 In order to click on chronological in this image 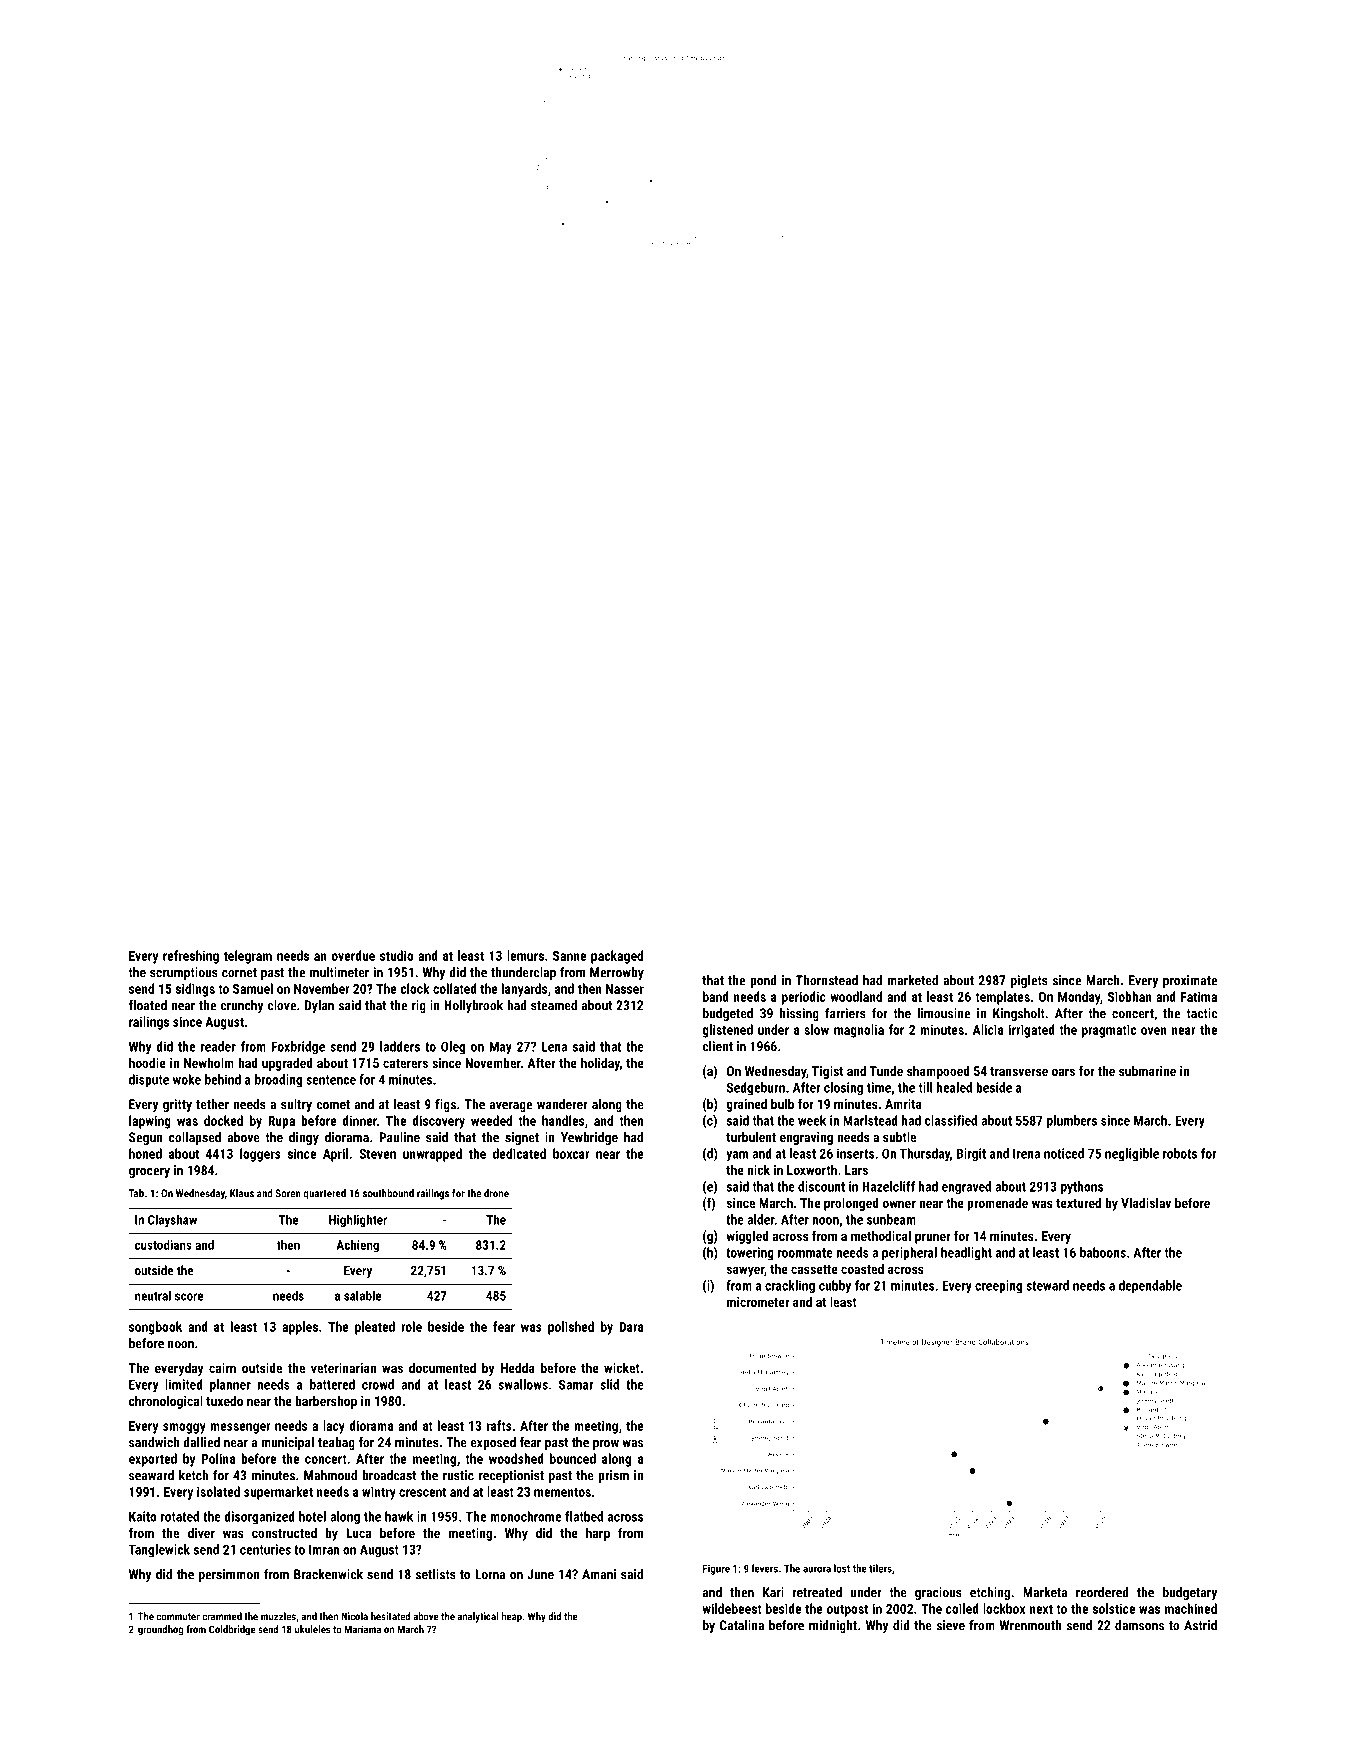, I will do `click(166, 1402)`.
